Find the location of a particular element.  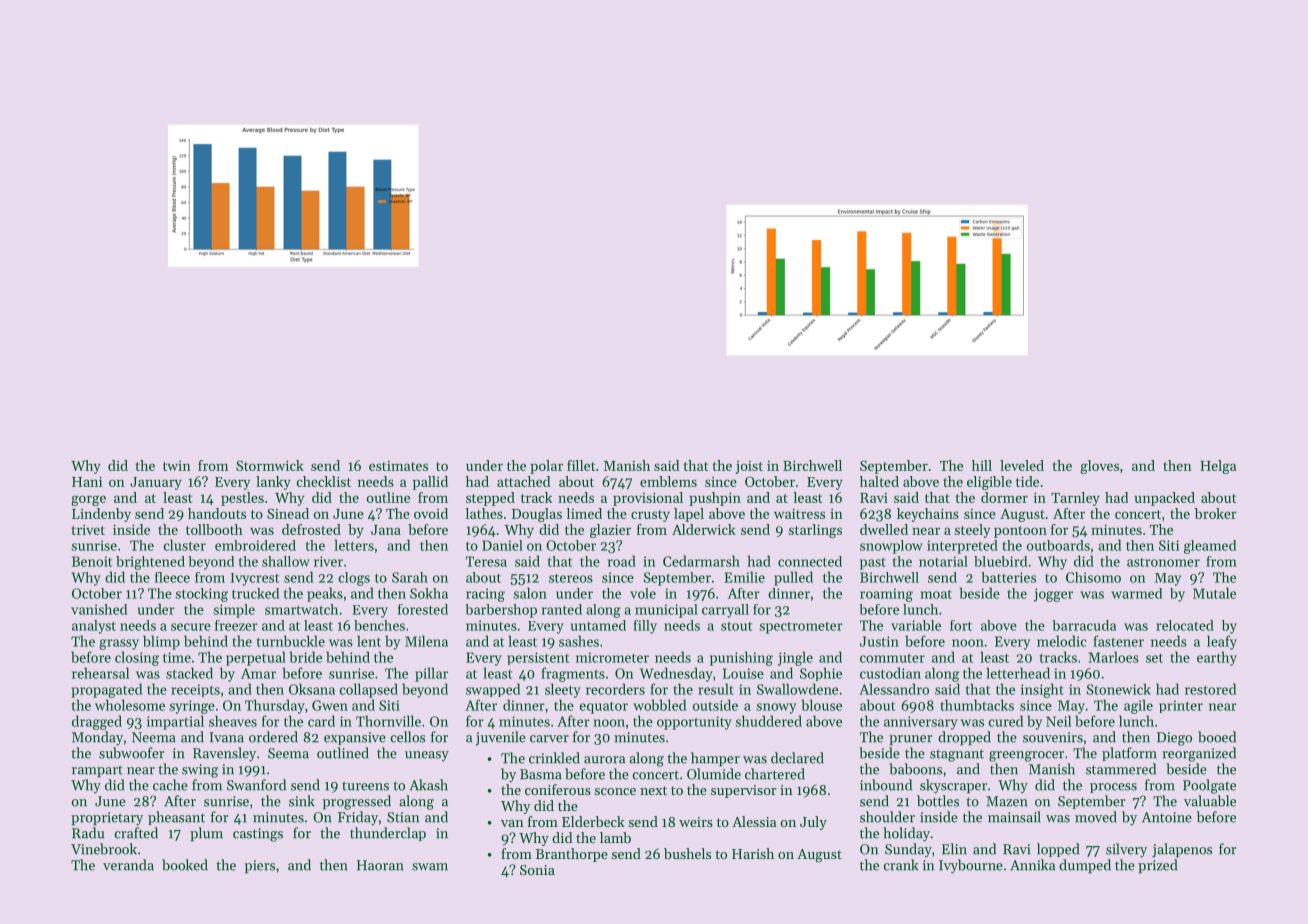

twin is located at coordinates (177, 466).
